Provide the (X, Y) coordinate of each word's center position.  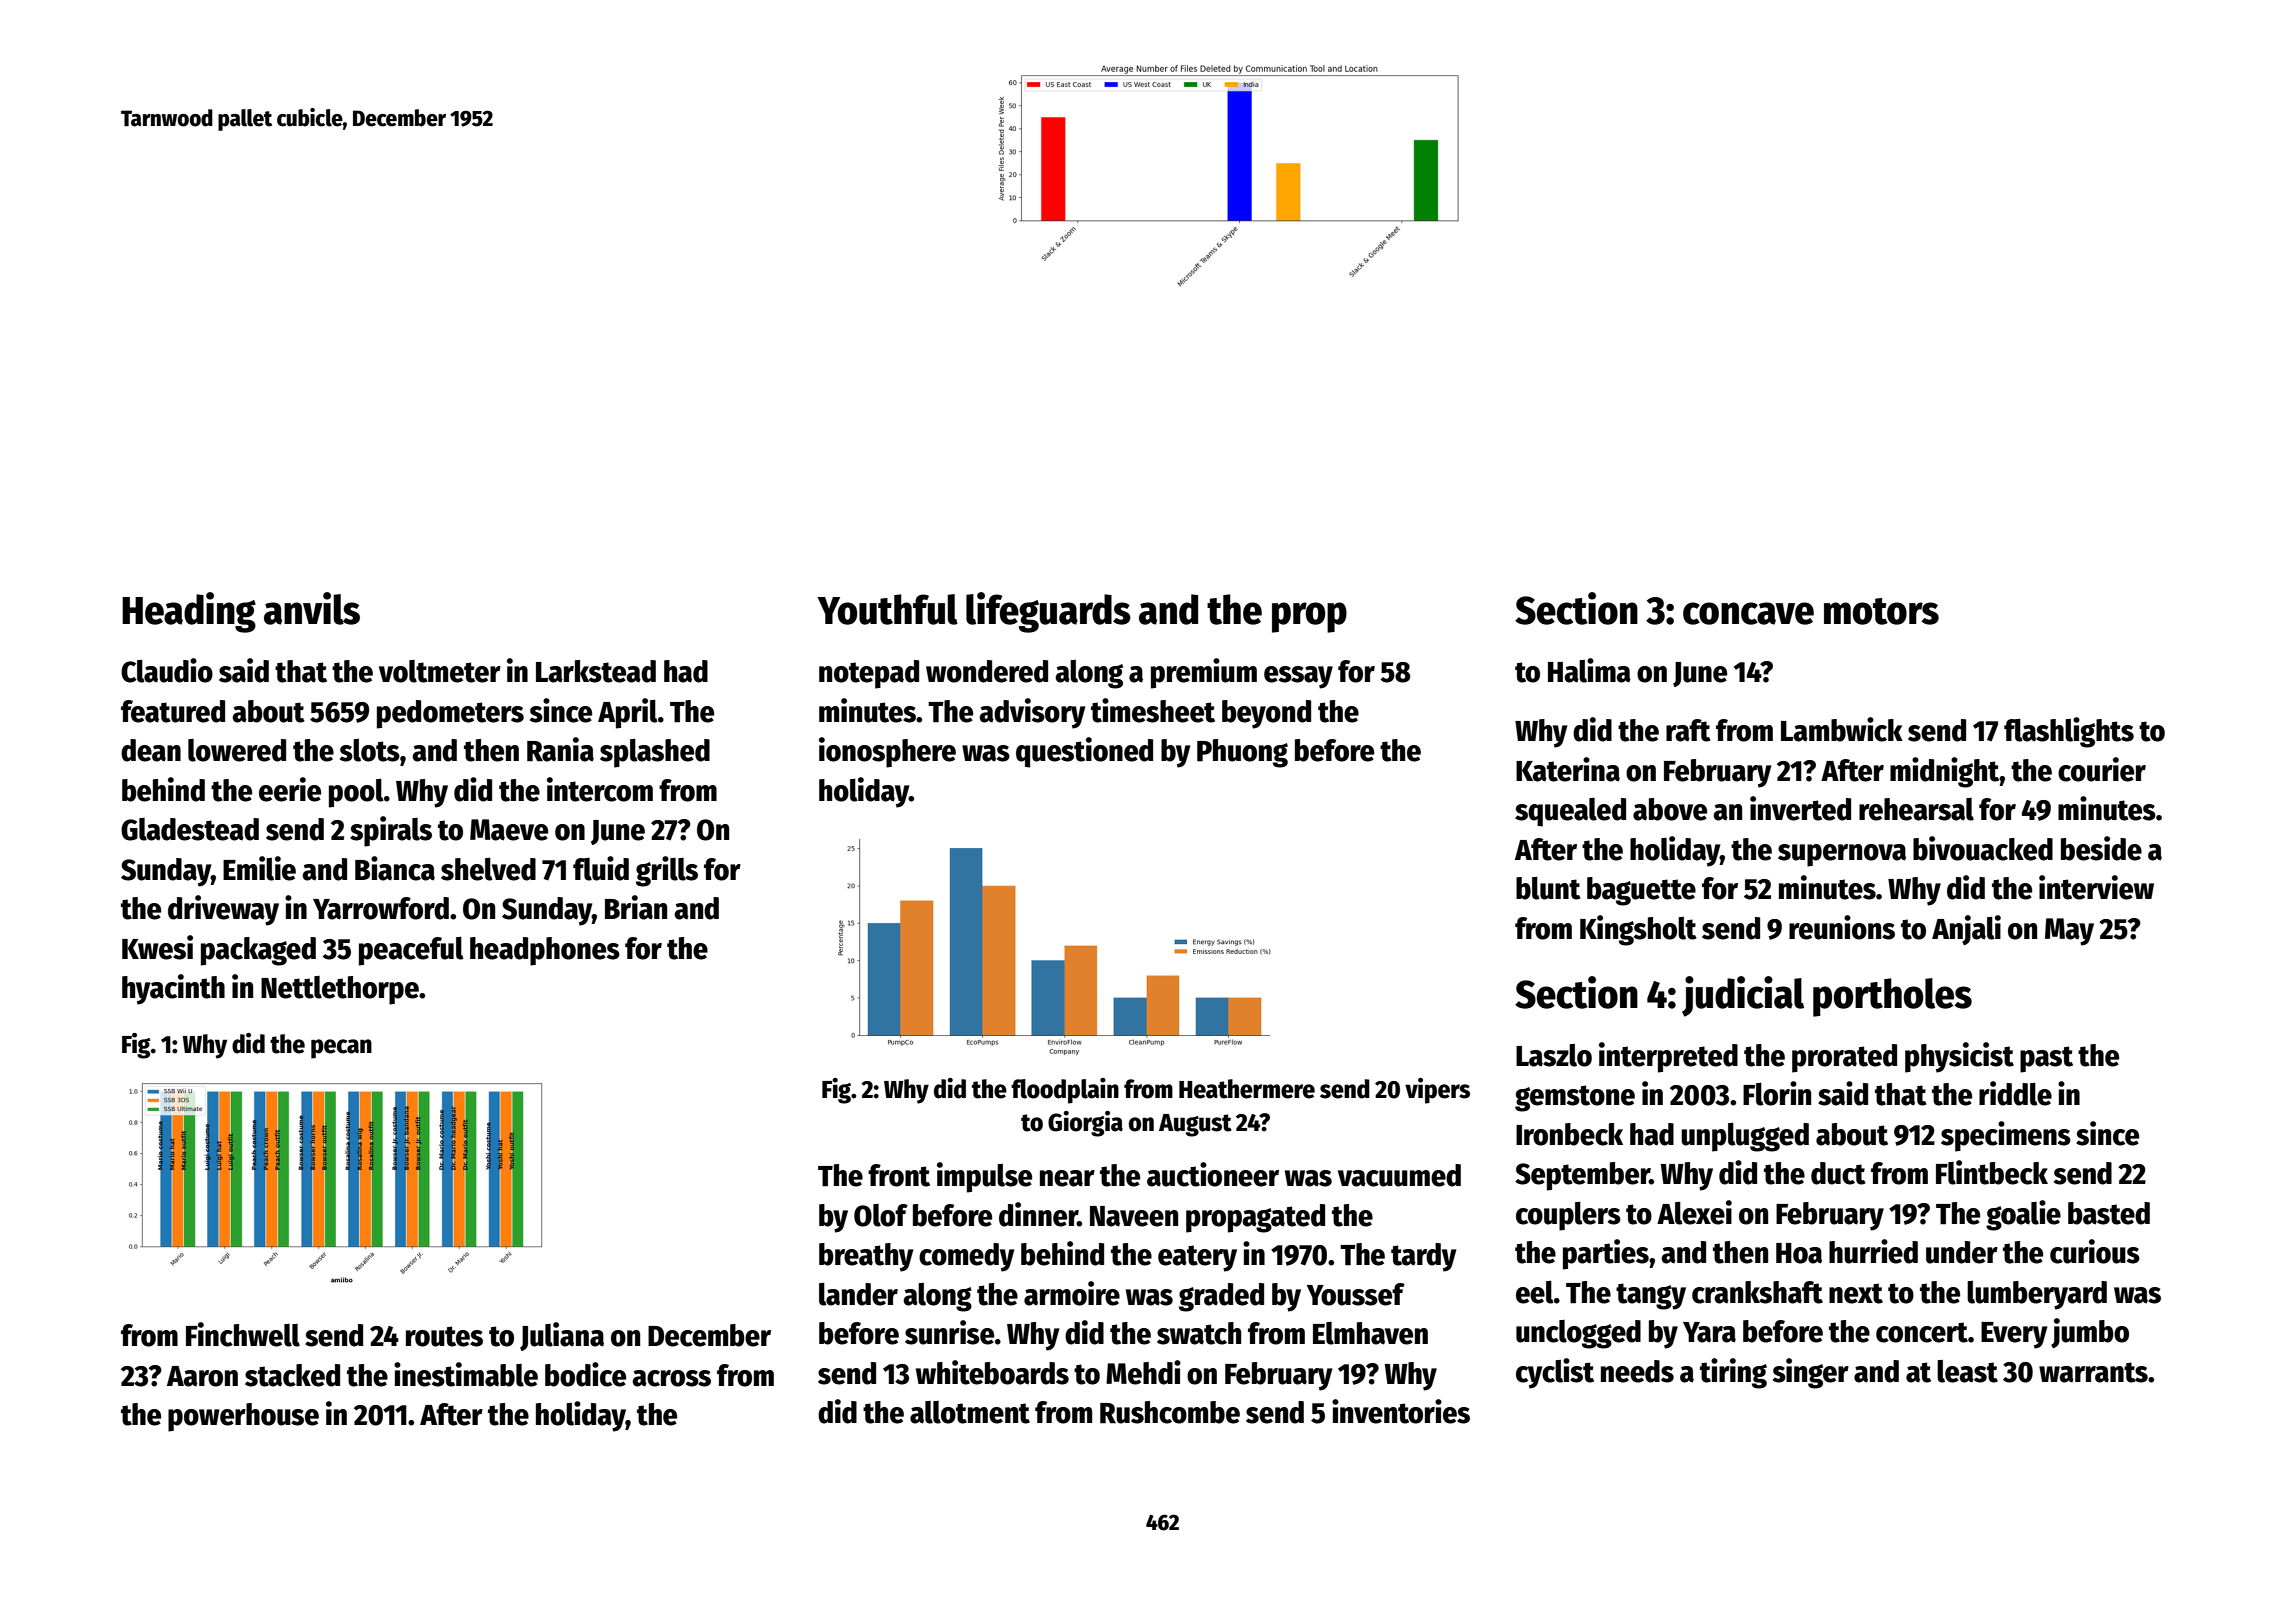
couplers (1568, 1216)
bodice (585, 1374)
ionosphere (887, 752)
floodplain (1065, 1091)
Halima (1589, 670)
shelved (488, 869)
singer (1811, 1373)
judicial (1743, 996)
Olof (881, 1215)
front (899, 1175)
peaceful (411, 951)
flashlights (2069, 732)
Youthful (887, 609)
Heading (189, 612)
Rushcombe (1170, 1412)
